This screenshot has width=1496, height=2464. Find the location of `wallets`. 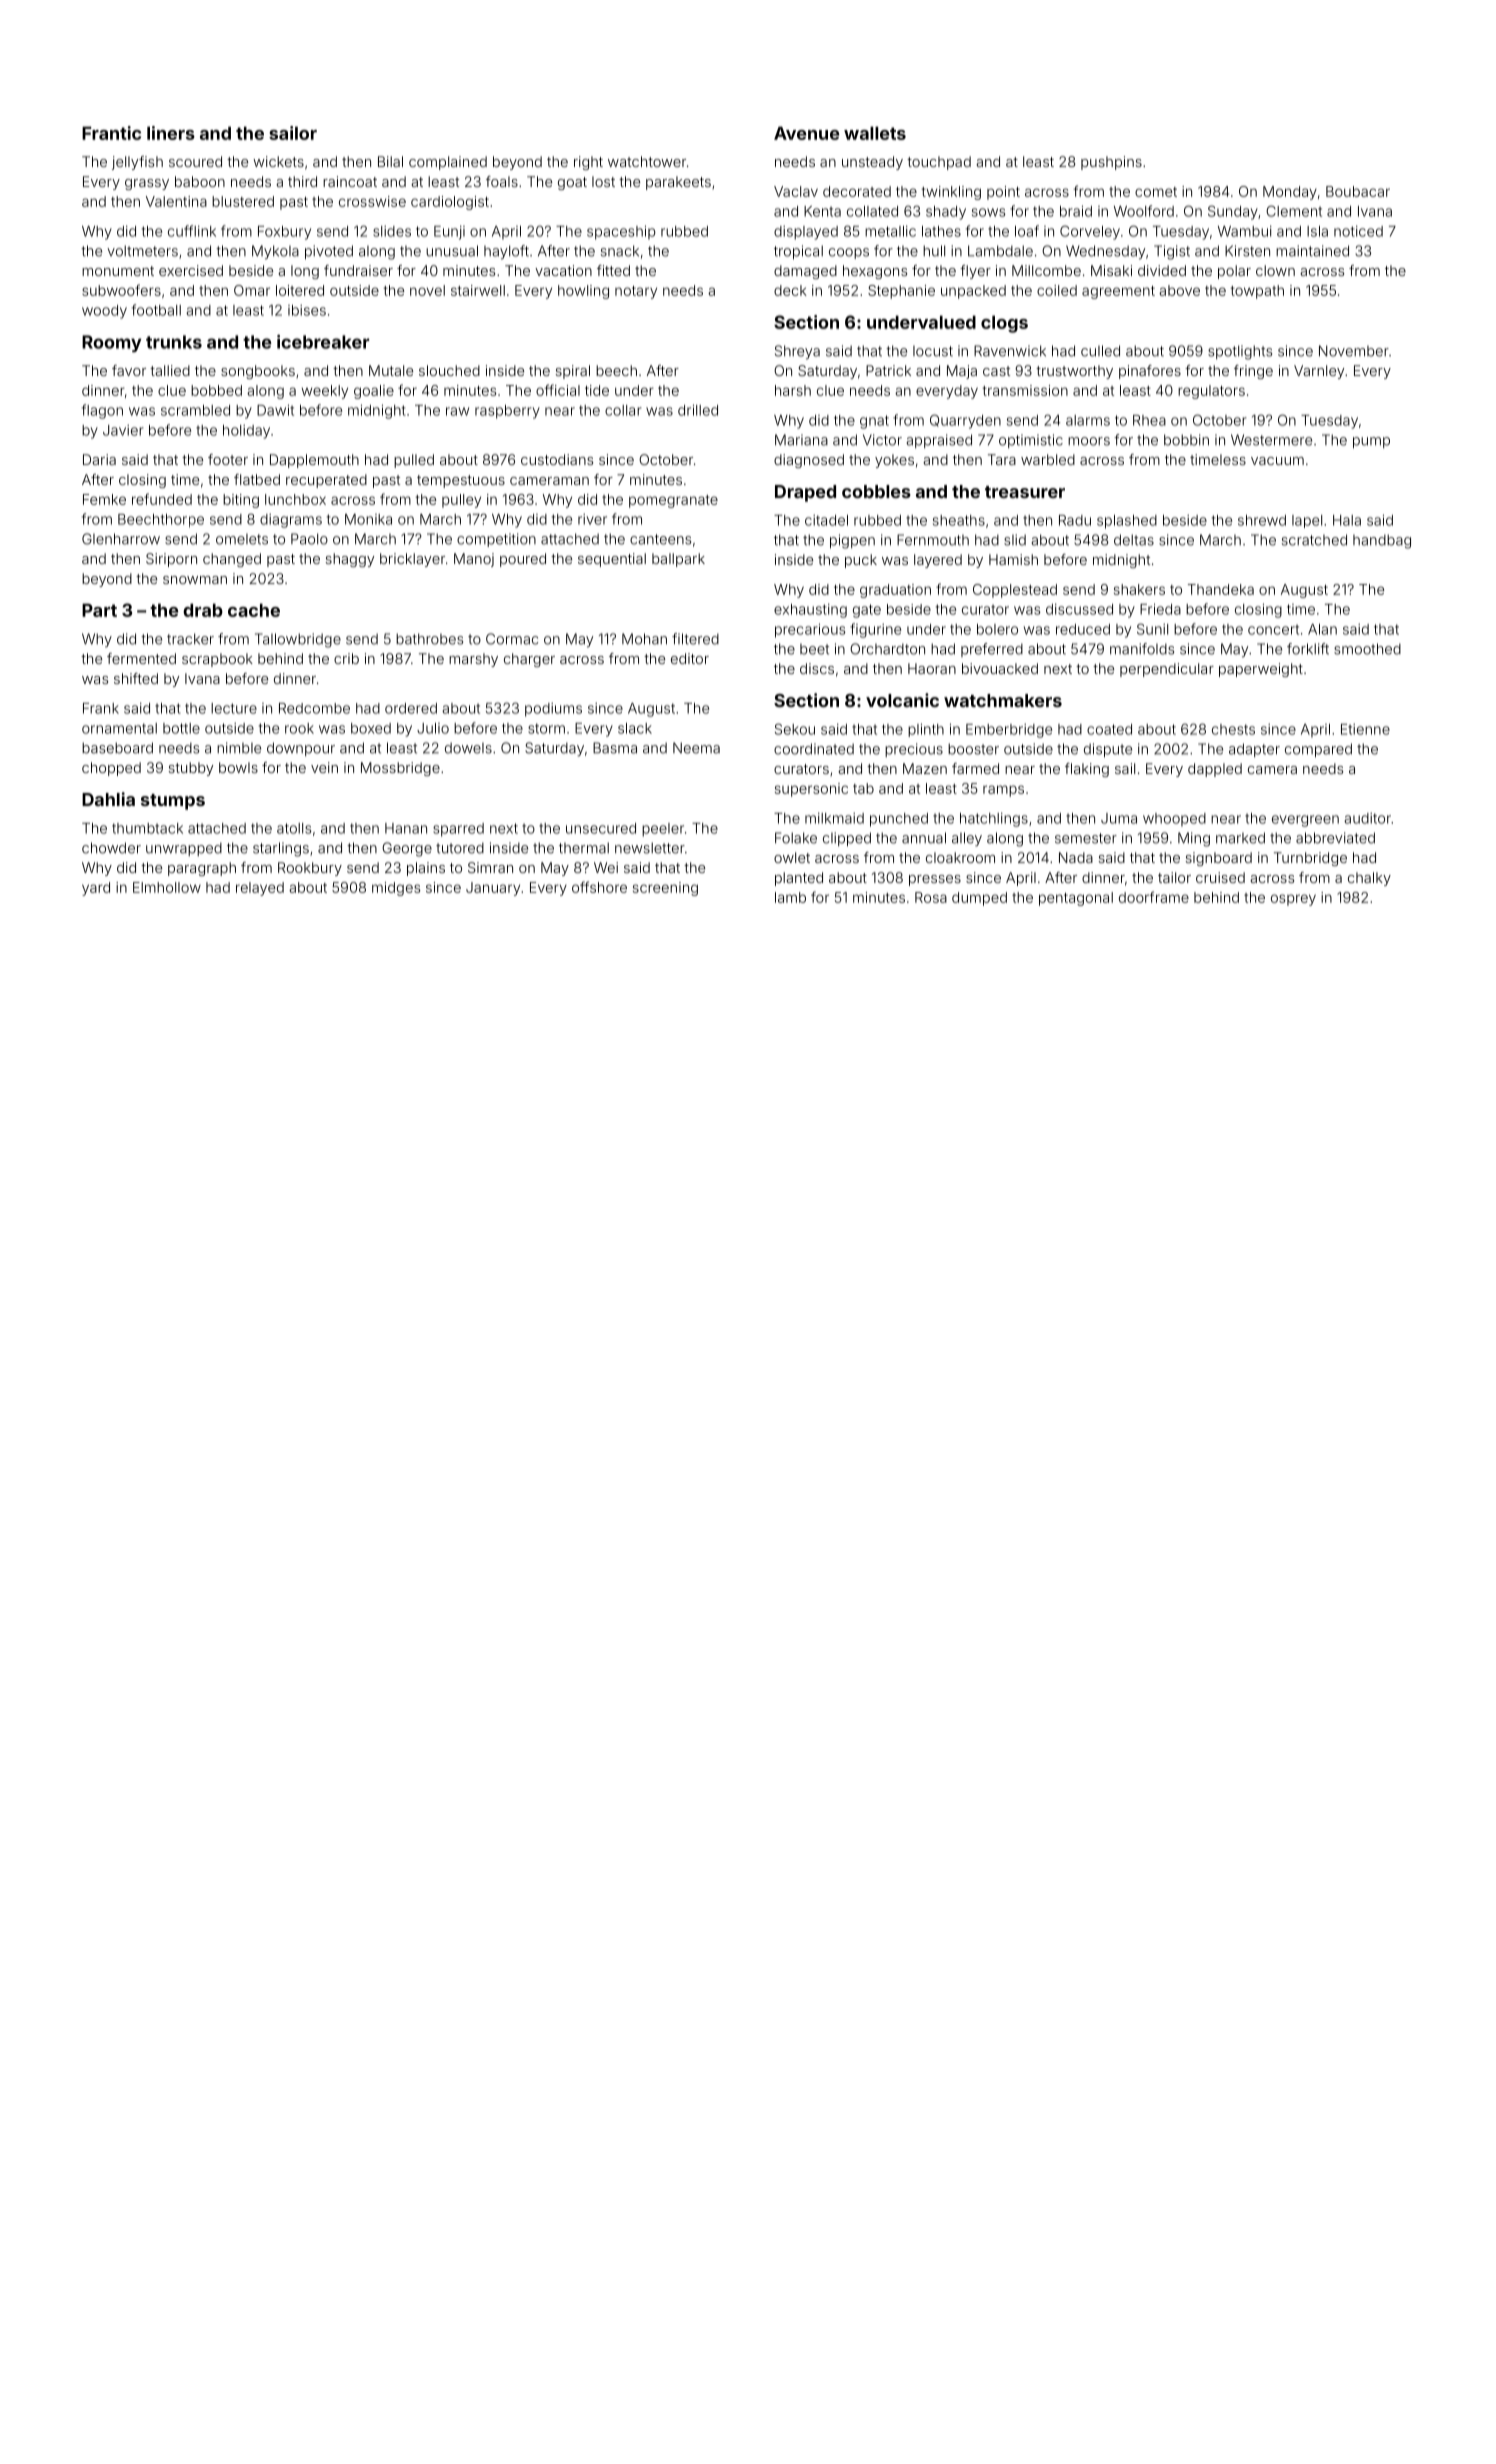

wallets is located at coordinates (875, 133).
